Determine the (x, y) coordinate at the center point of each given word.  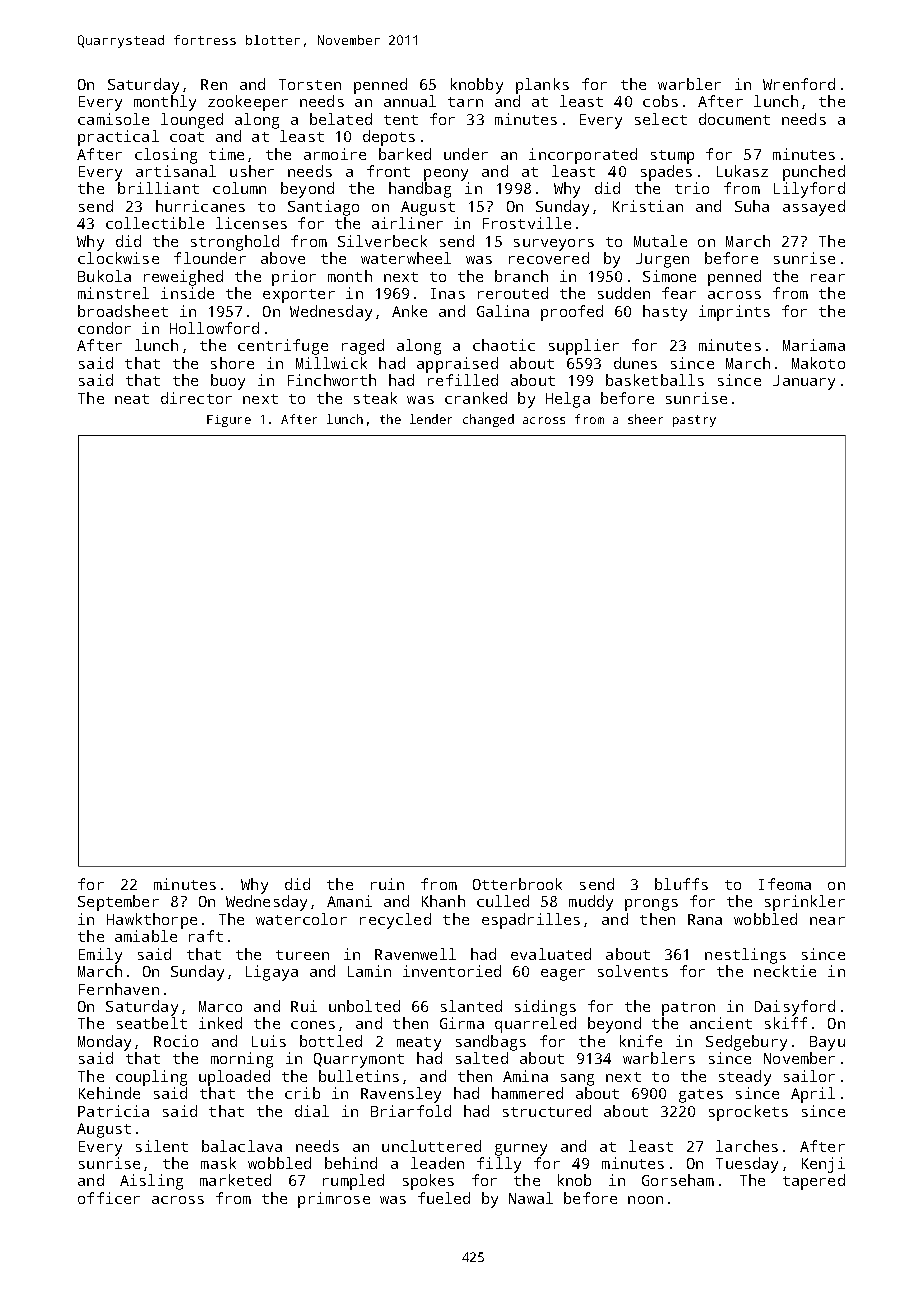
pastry (694, 421)
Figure (229, 421)
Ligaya (272, 973)
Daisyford (795, 1008)
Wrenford (799, 84)
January (804, 382)
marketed (235, 1180)
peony (446, 175)
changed (488, 420)
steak (375, 398)
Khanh (443, 901)
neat (132, 399)
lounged (192, 121)
